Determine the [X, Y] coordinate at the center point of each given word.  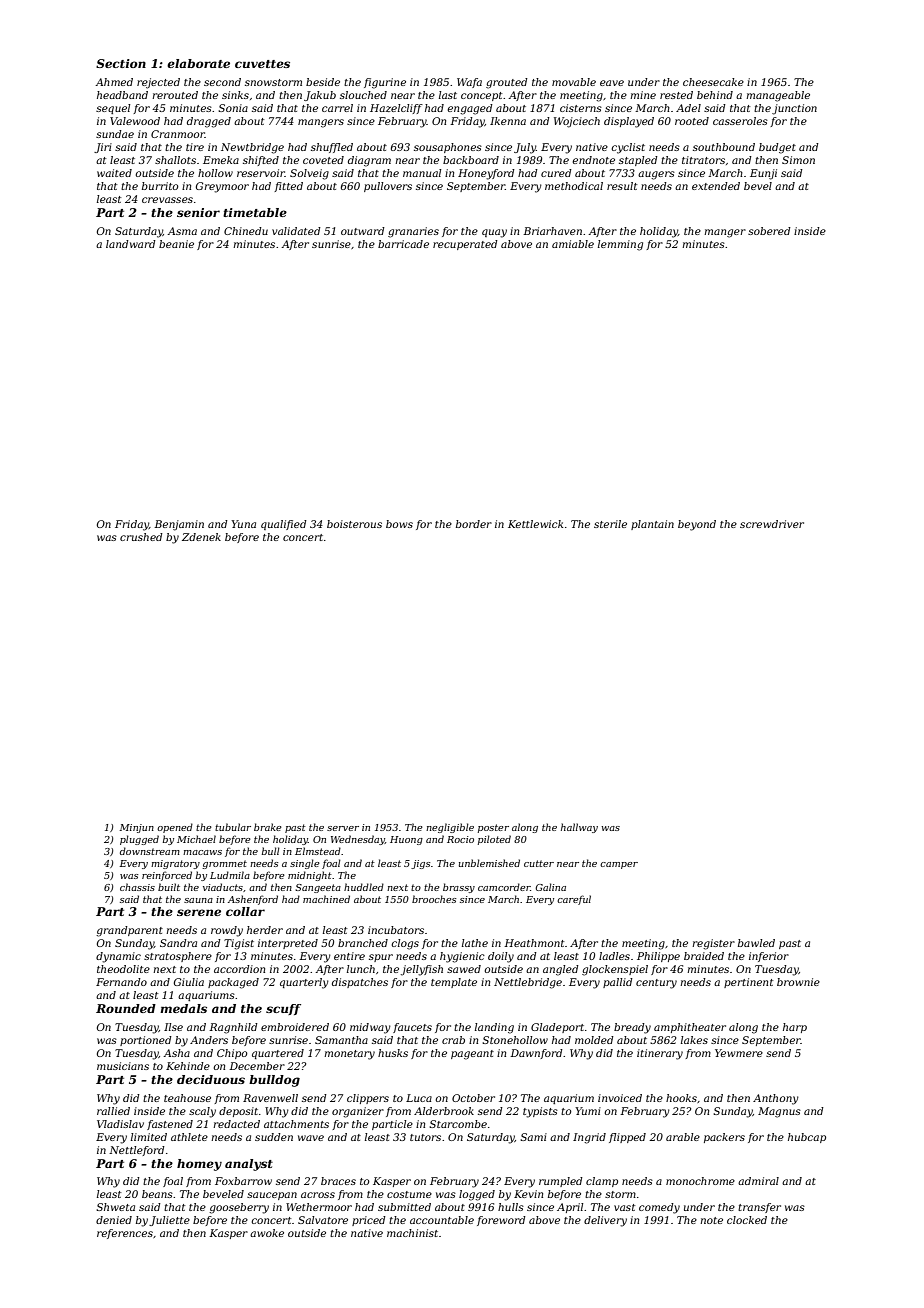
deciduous [211, 1079]
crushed [141, 537]
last [448, 95]
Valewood [135, 121]
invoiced [620, 1098]
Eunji [763, 174]
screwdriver [772, 524]
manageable [778, 96]
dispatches [360, 983]
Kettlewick [535, 524]
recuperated [465, 245]
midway [370, 1028]
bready [632, 1028]
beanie [176, 244]
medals [183, 1008]
